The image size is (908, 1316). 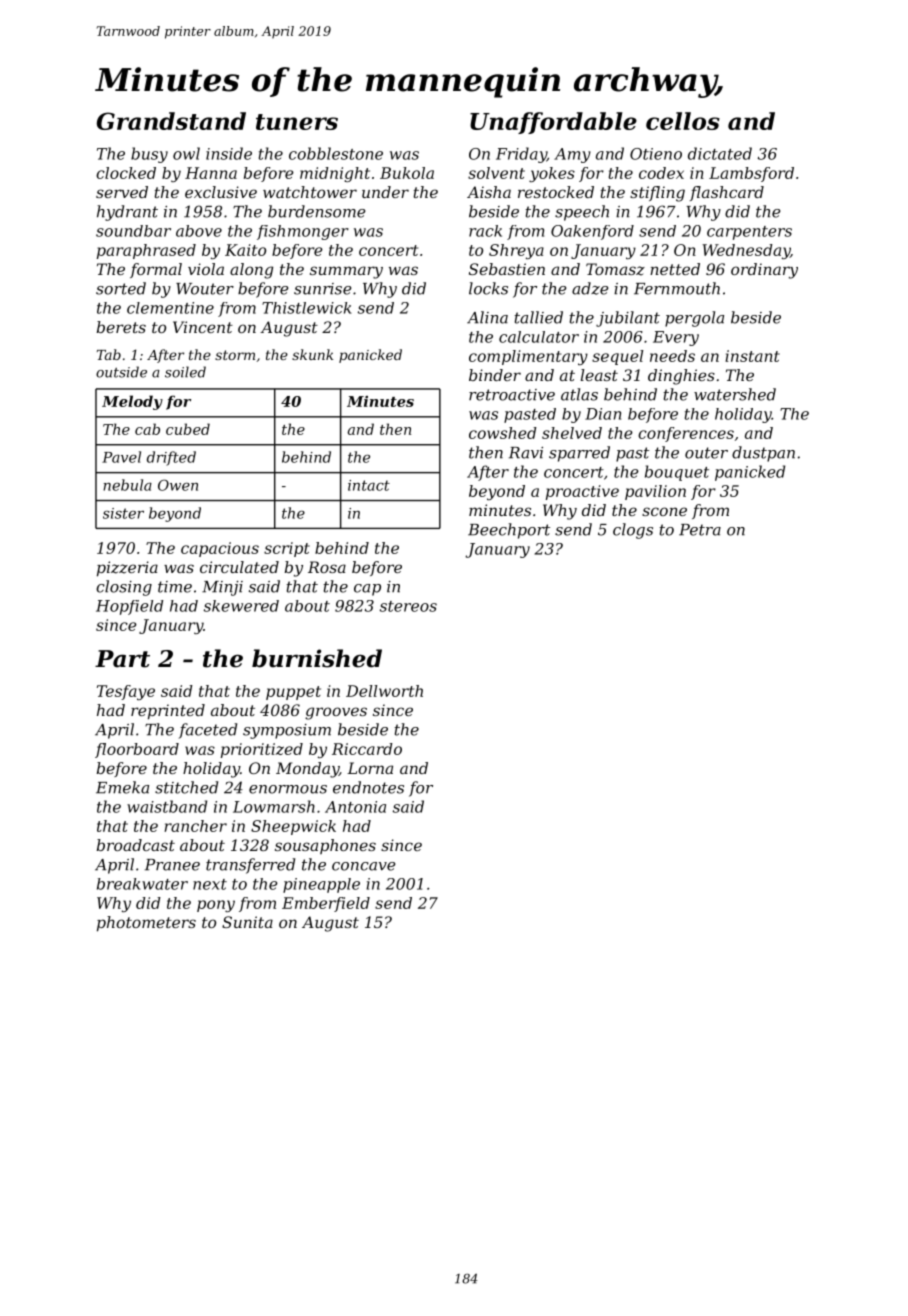 What do you see at coordinates (751, 174) in the document?
I see `Lambsford` at bounding box center [751, 174].
